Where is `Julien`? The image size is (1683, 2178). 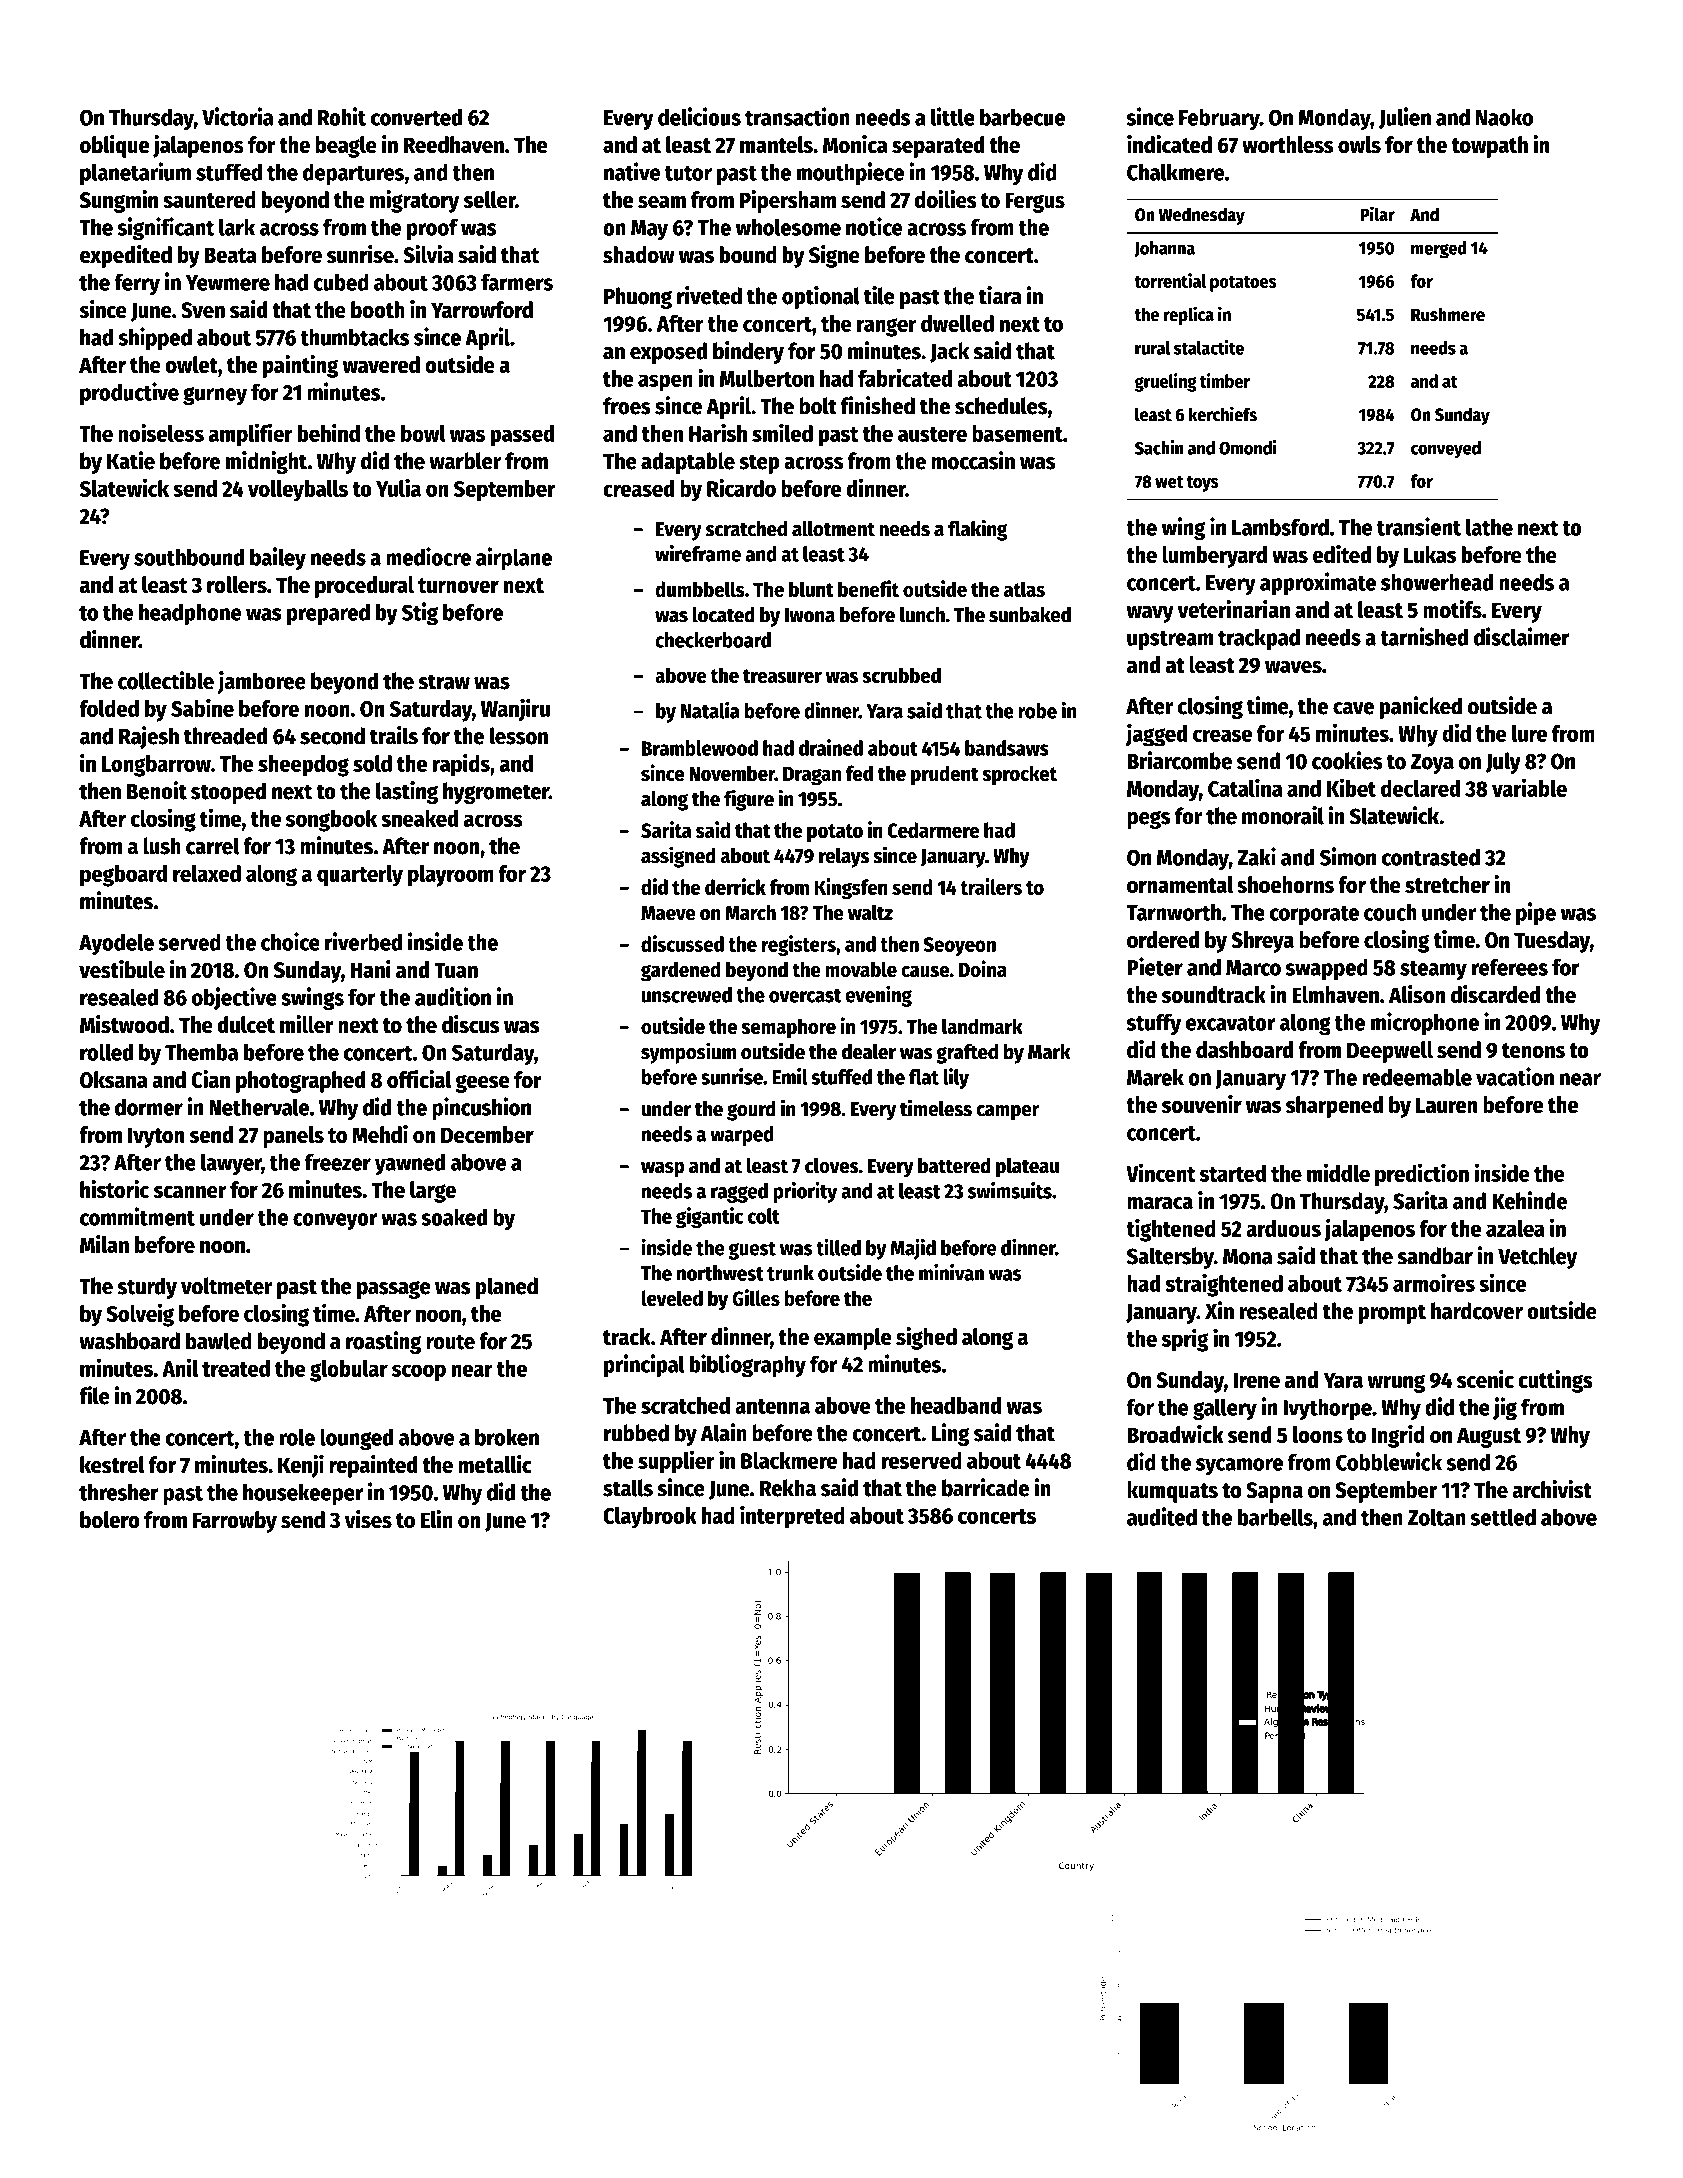
Julien is located at coordinates (1405, 118).
